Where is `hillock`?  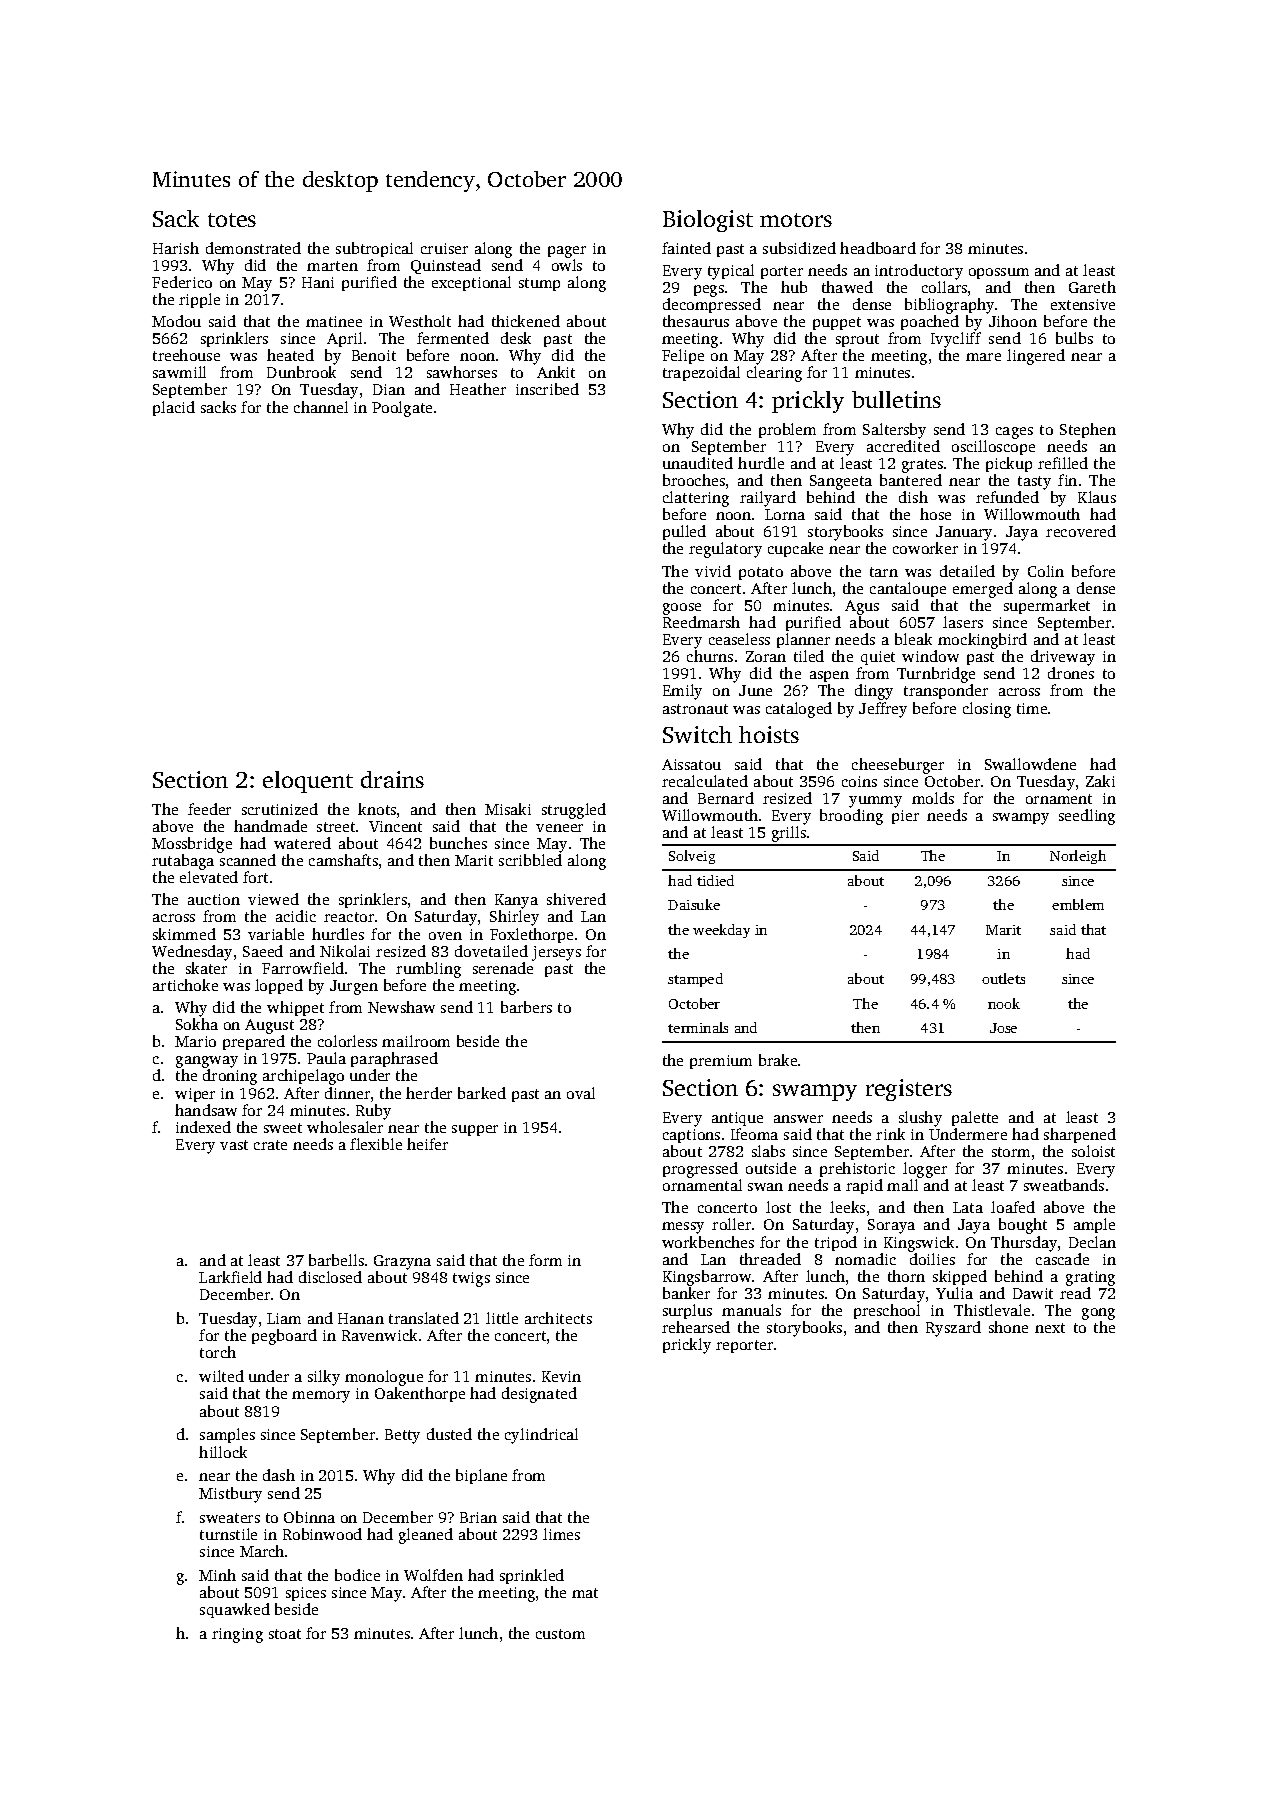
hillock is located at coordinates (223, 1452).
